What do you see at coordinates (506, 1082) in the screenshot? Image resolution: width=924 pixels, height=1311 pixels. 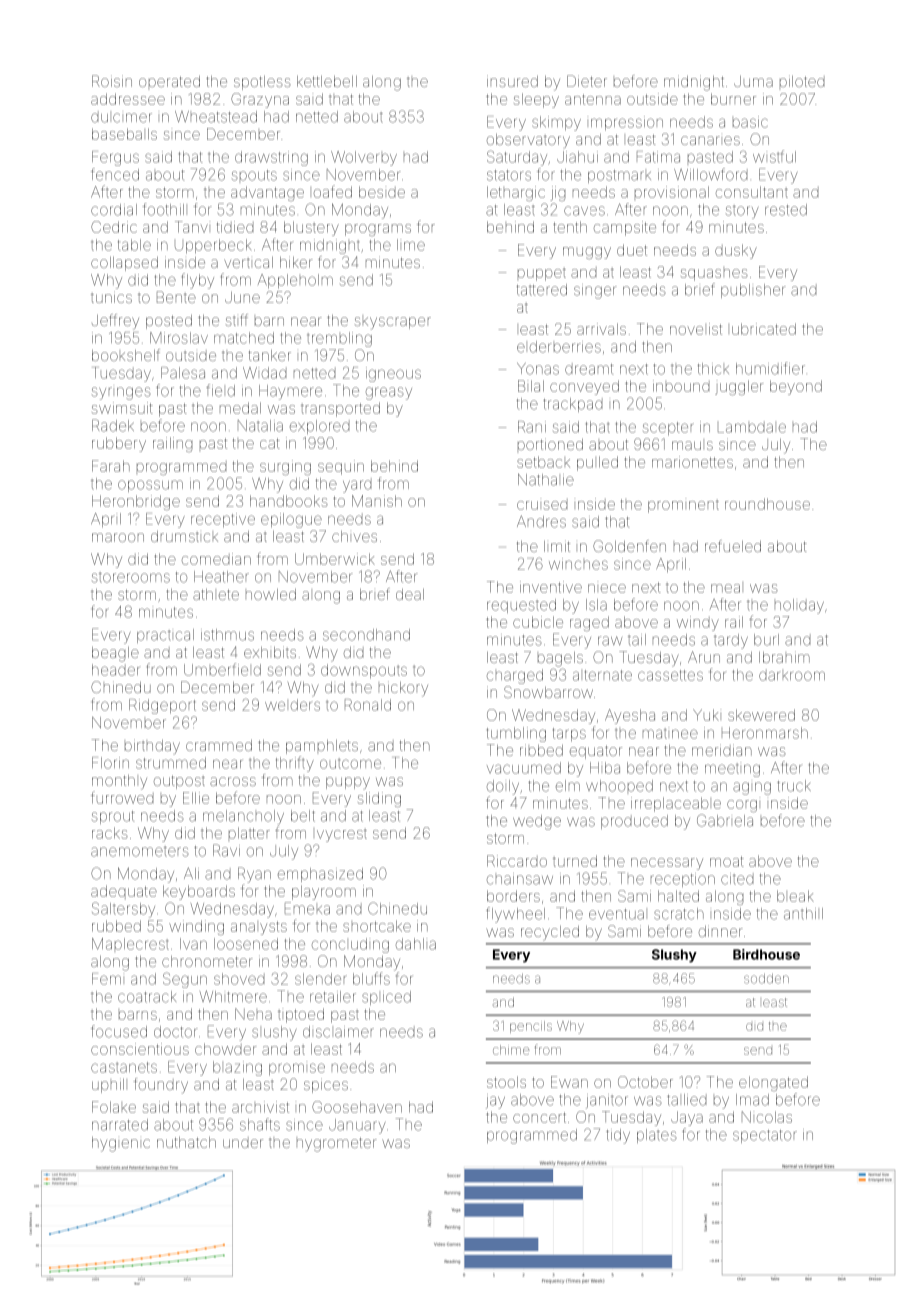 I see `stools` at bounding box center [506, 1082].
